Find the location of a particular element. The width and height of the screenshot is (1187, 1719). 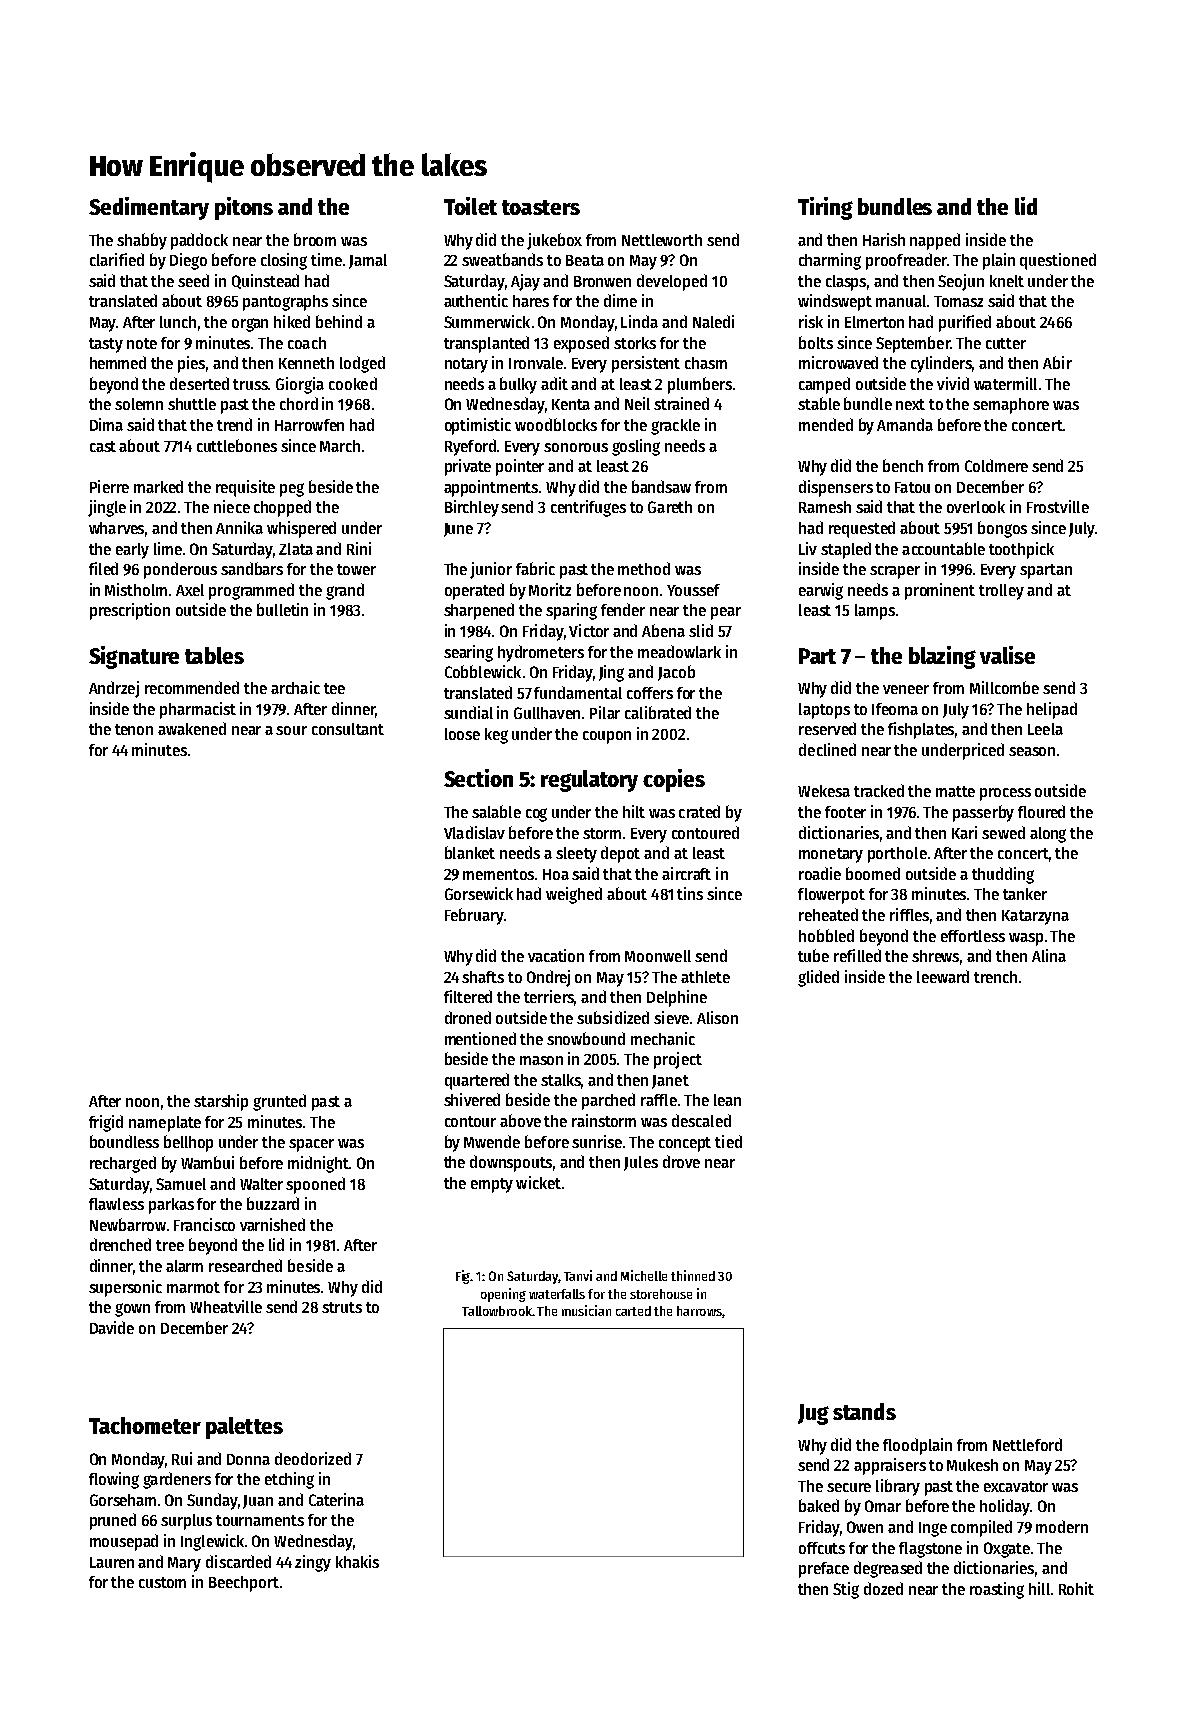

droned is located at coordinates (468, 1017).
